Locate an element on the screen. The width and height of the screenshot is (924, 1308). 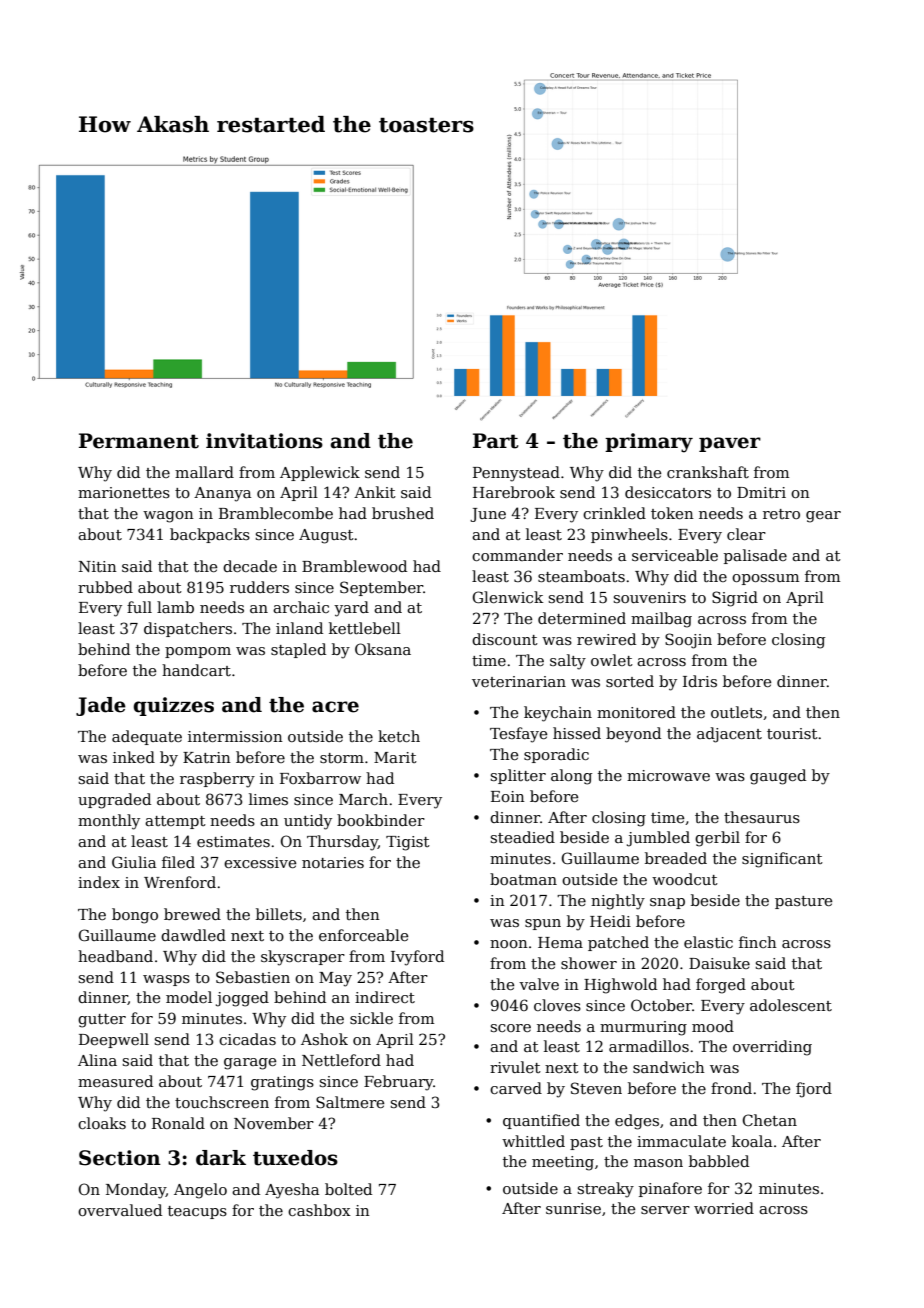
invitations is located at coordinates (264, 441).
